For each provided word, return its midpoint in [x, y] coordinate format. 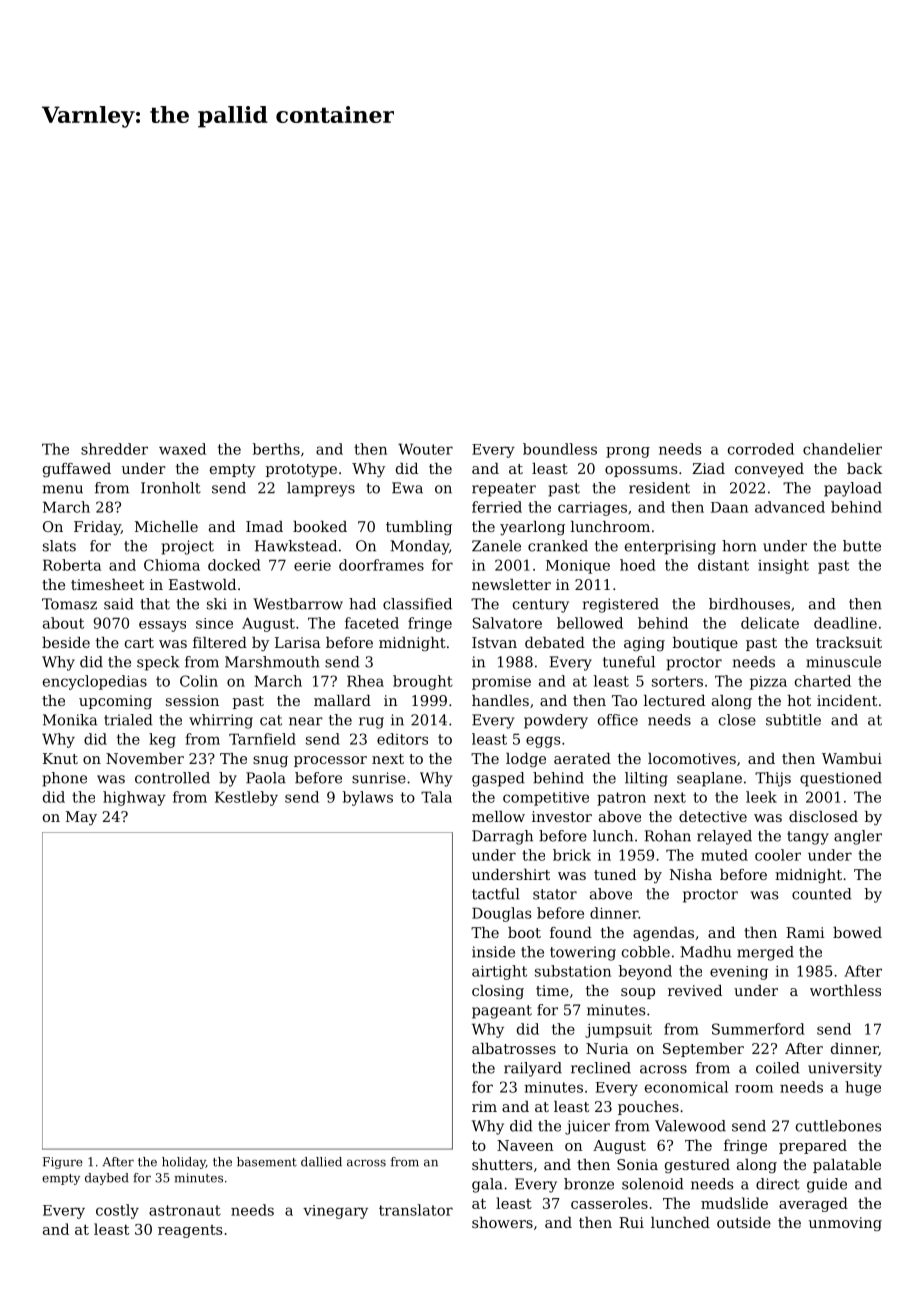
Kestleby [246, 798]
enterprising [670, 547]
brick [572, 855]
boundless [560, 449]
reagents [190, 1231]
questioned [841, 779]
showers [502, 1222]
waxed [182, 449]
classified [417, 604]
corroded [761, 449]
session [192, 700]
